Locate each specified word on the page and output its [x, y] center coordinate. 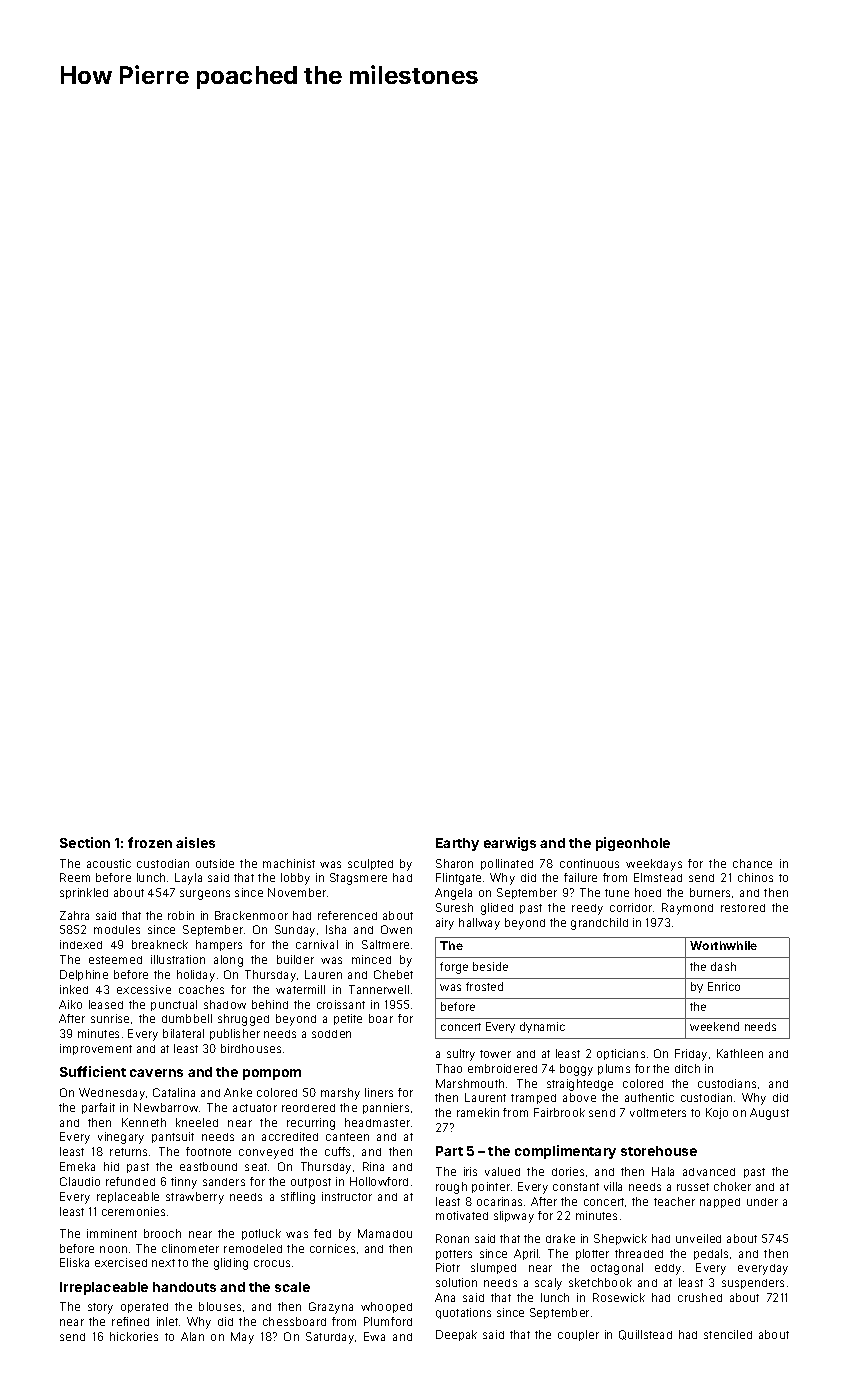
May [242, 1338]
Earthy [457, 844]
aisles [195, 842]
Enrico [724, 986]
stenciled [728, 1334]
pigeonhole [633, 844]
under [762, 1202]
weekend [714, 1026]
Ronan [452, 1238]
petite [348, 1019]
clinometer [190, 1248]
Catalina [174, 1092]
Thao [449, 1068]
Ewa [374, 1336]
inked [74, 989]
